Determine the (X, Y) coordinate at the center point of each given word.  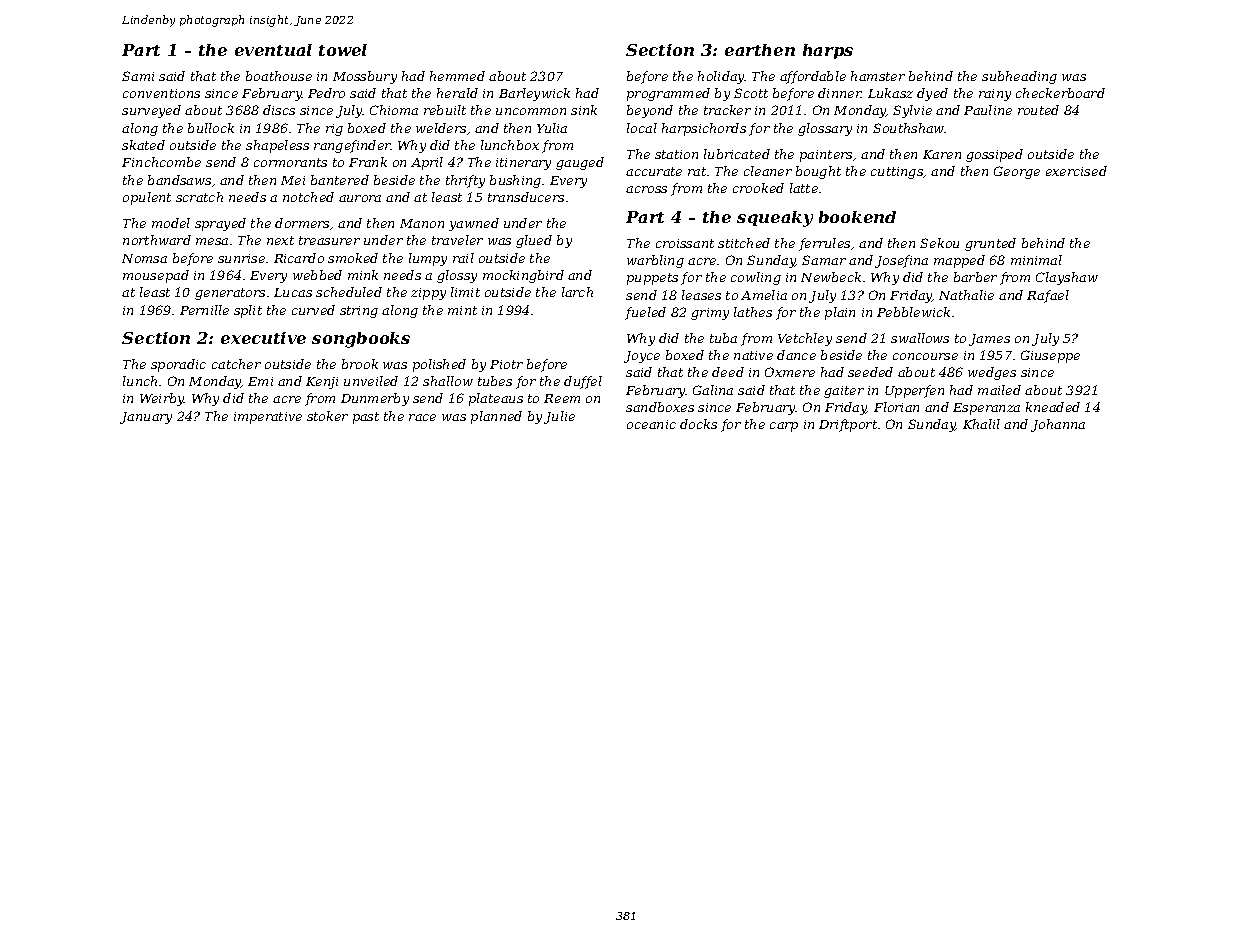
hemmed (457, 76)
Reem (562, 398)
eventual (273, 50)
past (366, 418)
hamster (878, 76)
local (642, 128)
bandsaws (179, 180)
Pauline (988, 110)
